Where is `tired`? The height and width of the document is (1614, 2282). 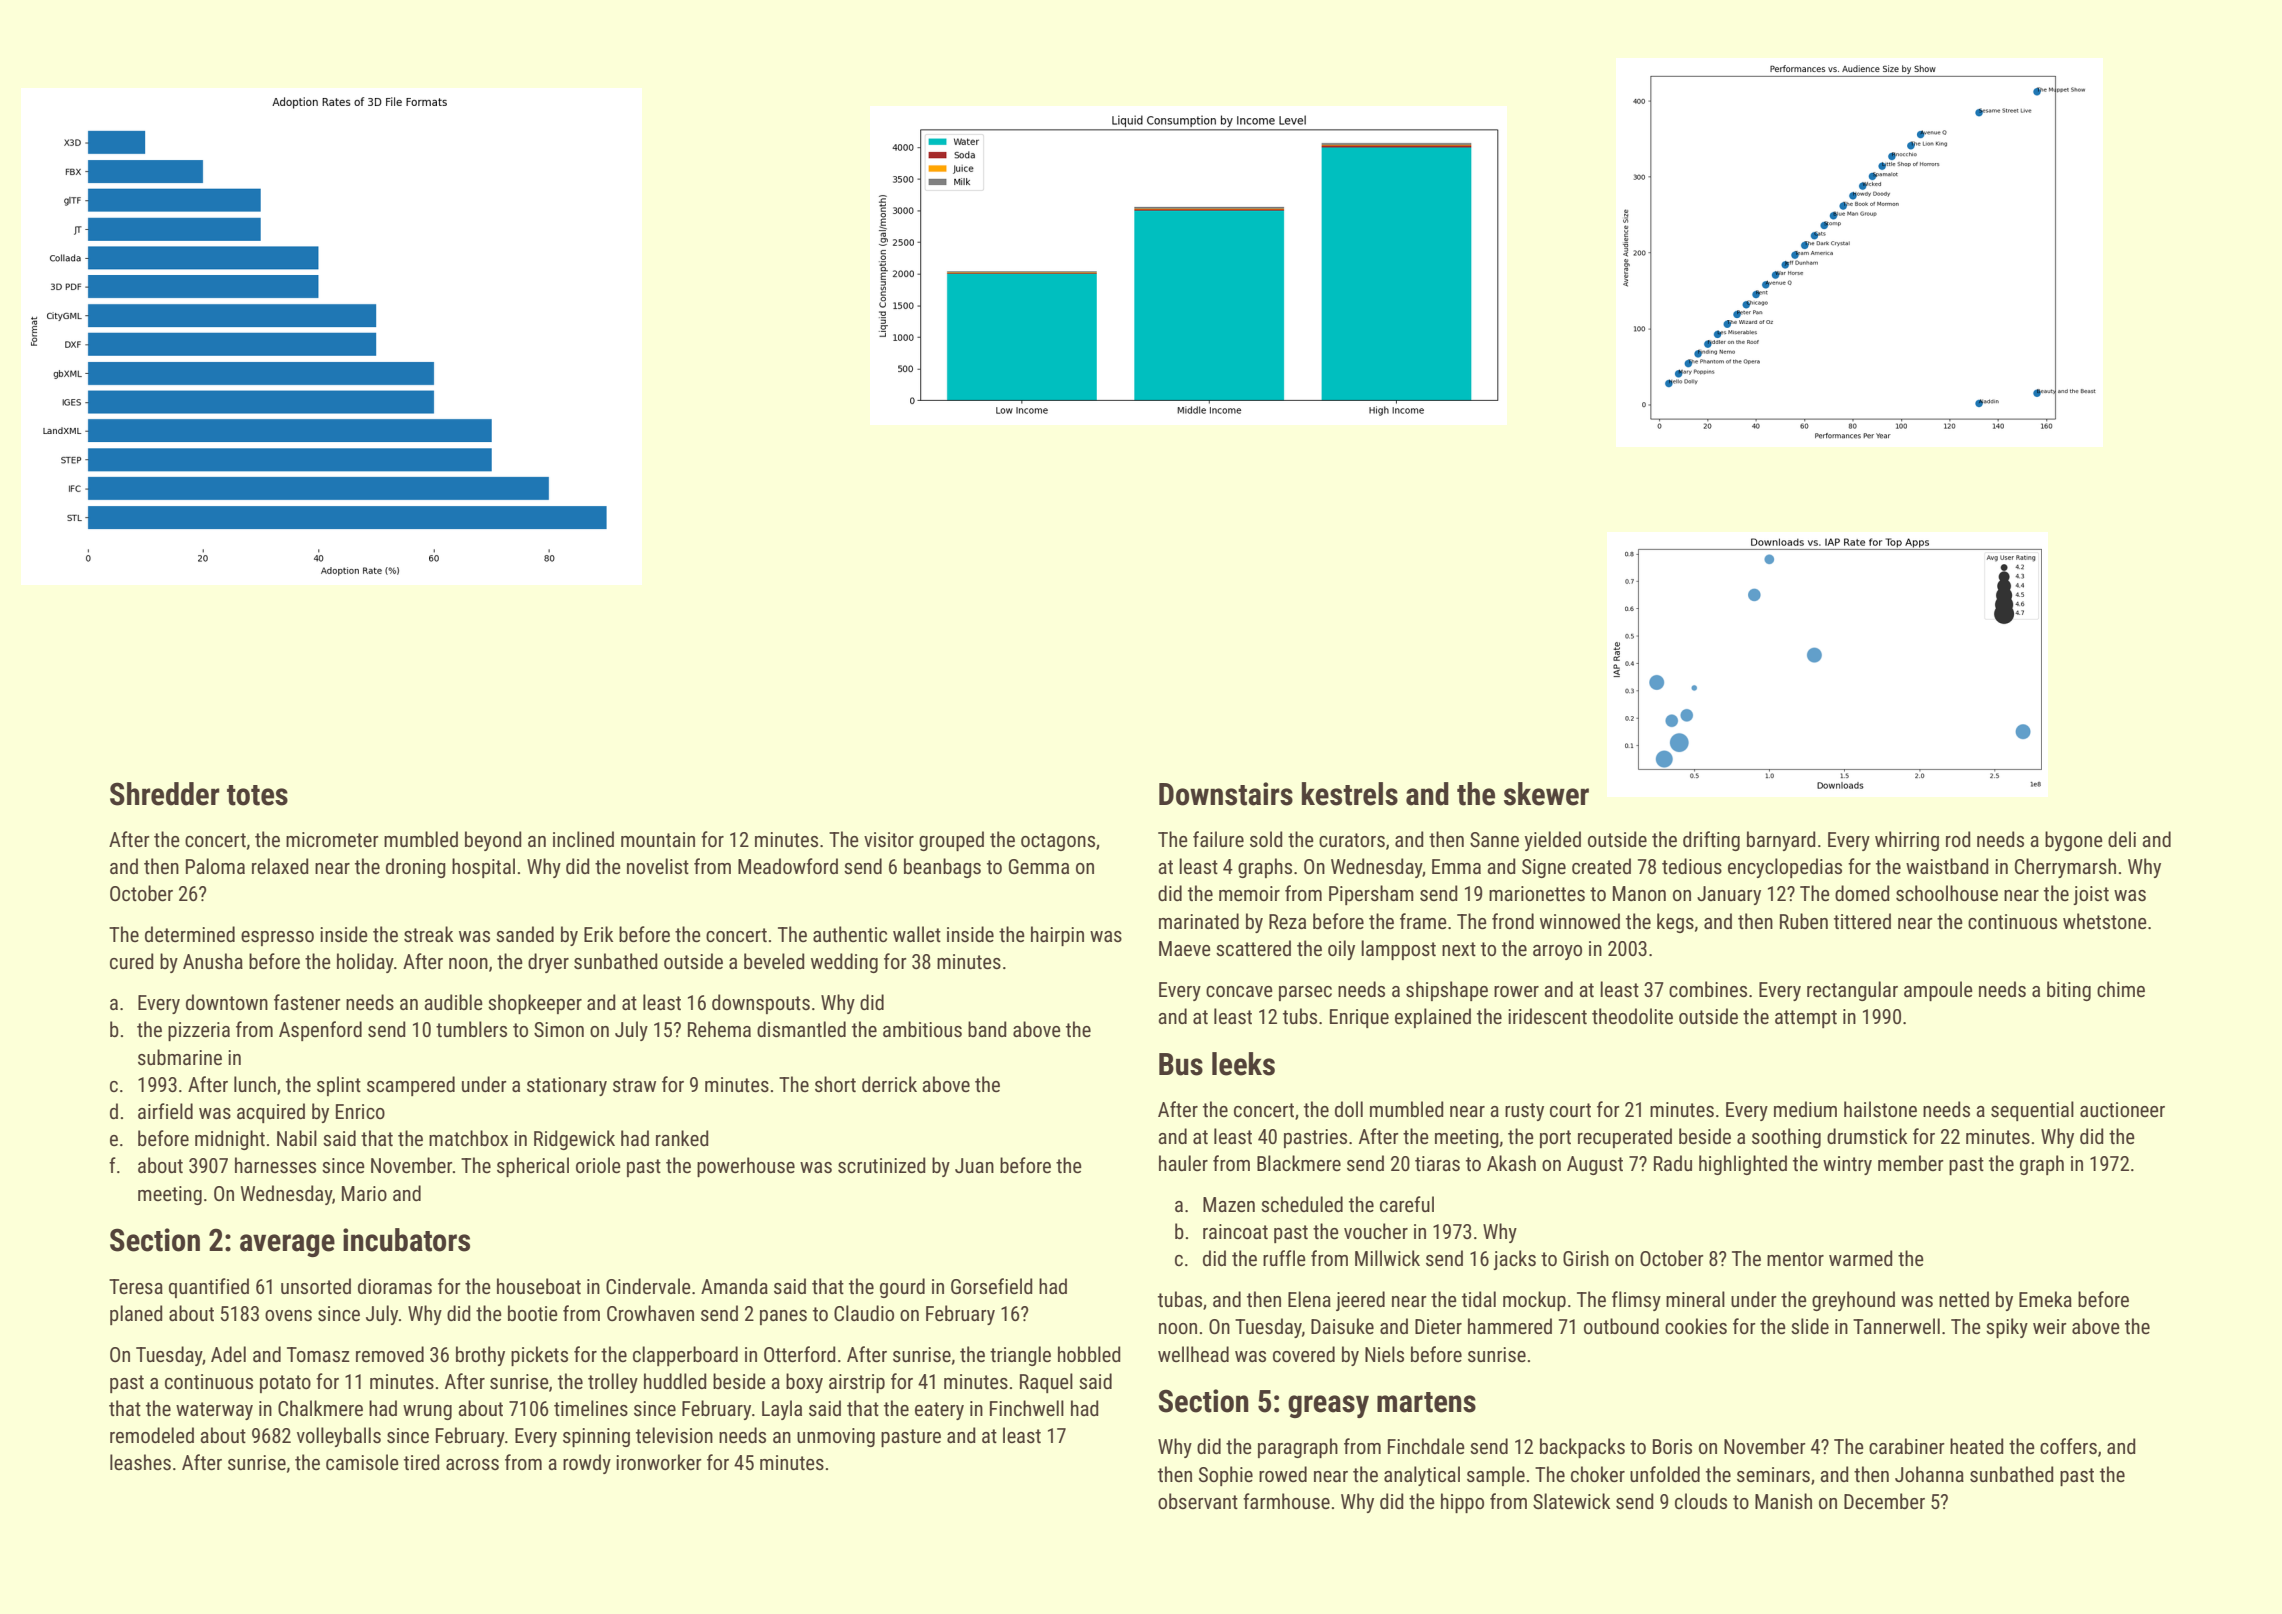
tired is located at coordinates (422, 1462).
